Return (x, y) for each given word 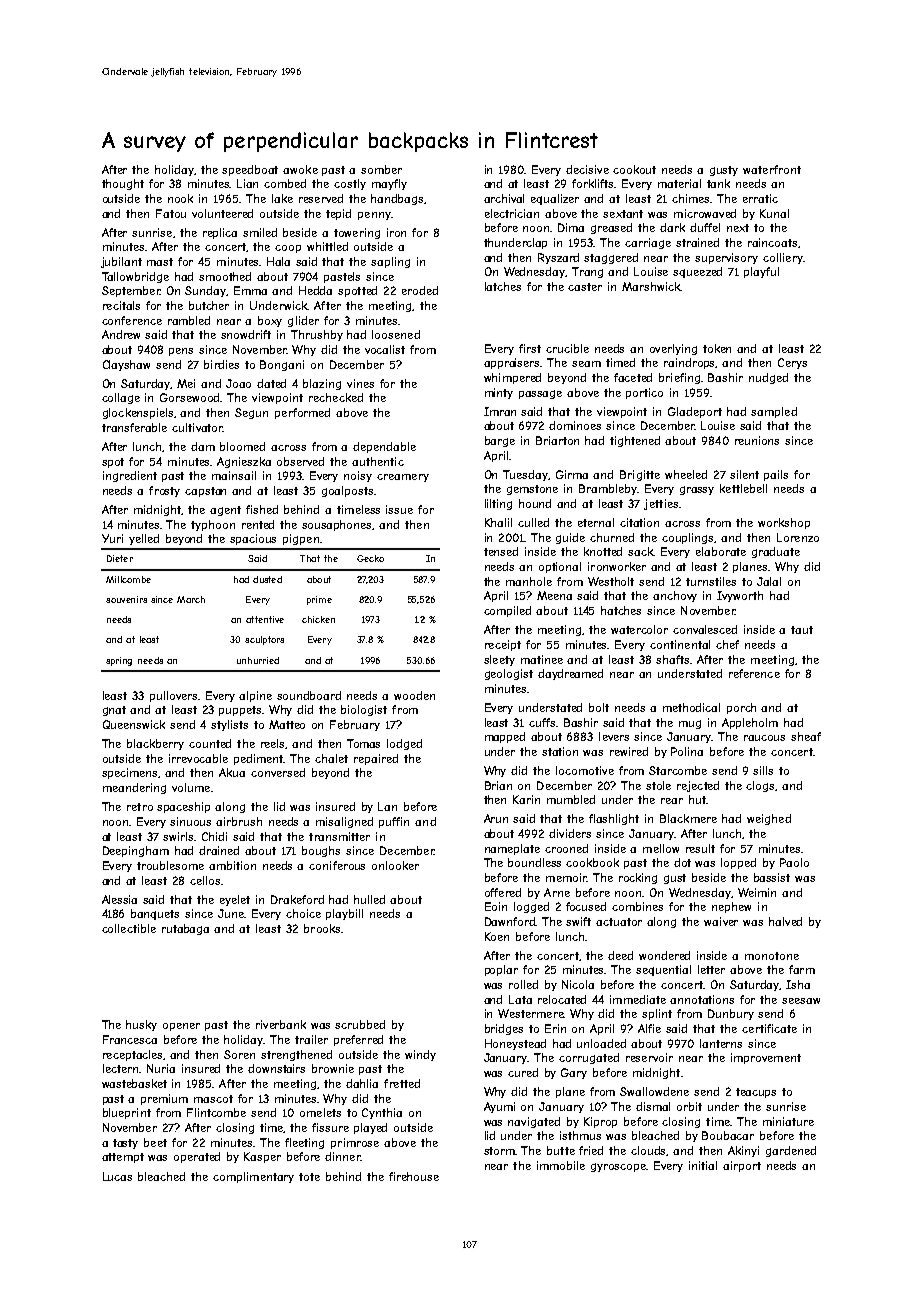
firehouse (414, 1176)
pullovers (173, 696)
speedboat (250, 170)
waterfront (772, 169)
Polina (687, 751)
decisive (587, 169)
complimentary (253, 1177)
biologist (364, 710)
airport (742, 1166)
